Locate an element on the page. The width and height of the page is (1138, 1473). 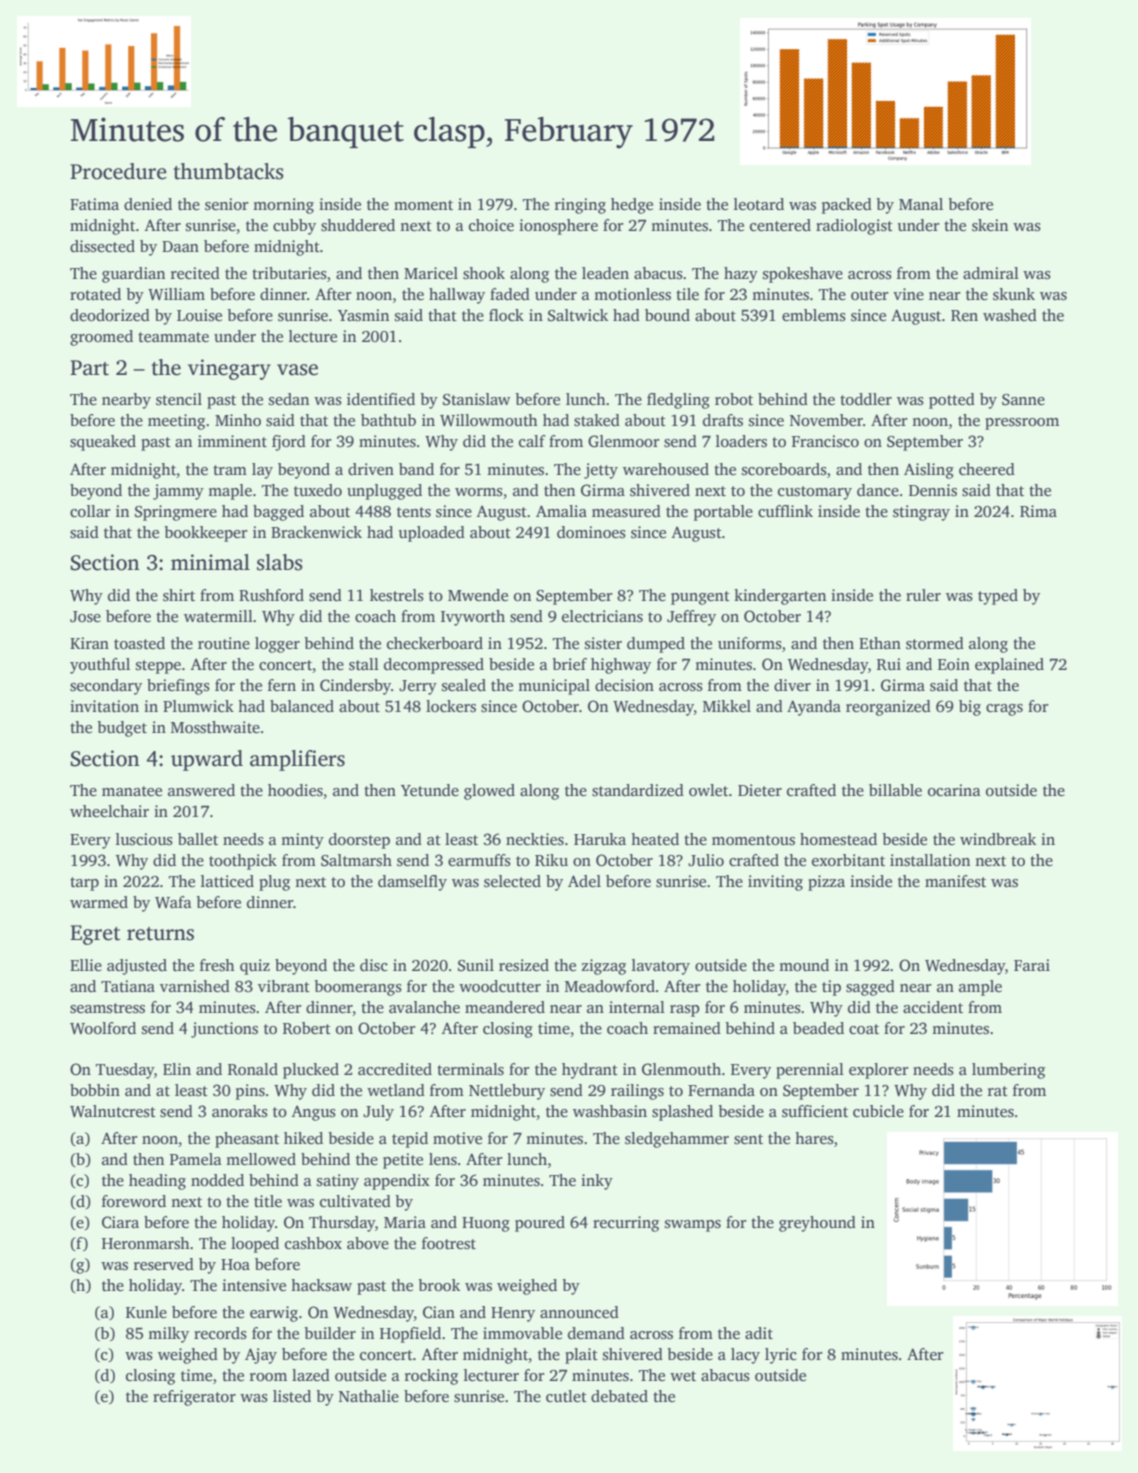
manatee is located at coordinates (132, 791).
